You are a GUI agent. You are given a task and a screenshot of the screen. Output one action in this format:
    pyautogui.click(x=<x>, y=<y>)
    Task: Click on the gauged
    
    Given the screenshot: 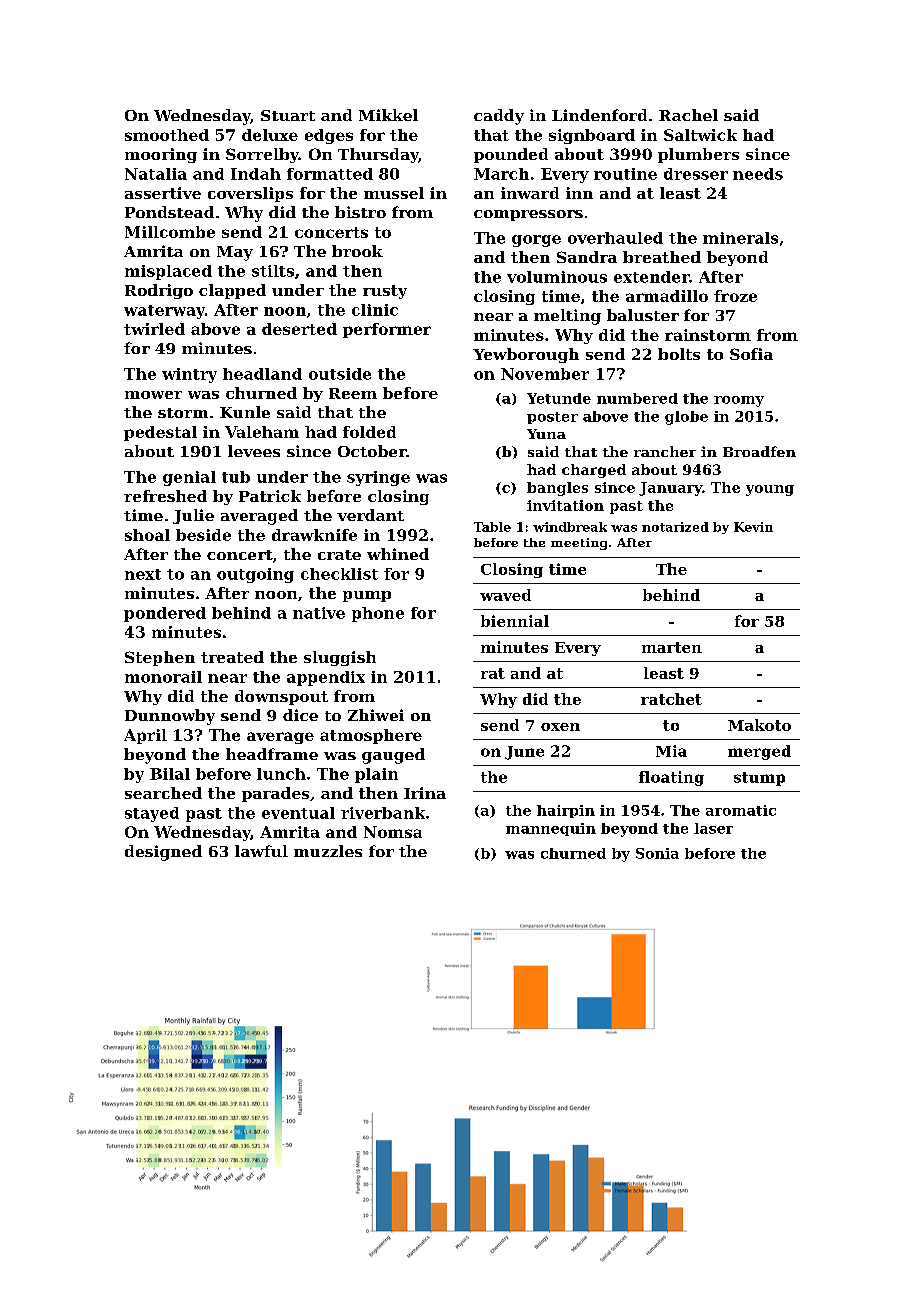 What is the action you would take?
    pyautogui.click(x=393, y=756)
